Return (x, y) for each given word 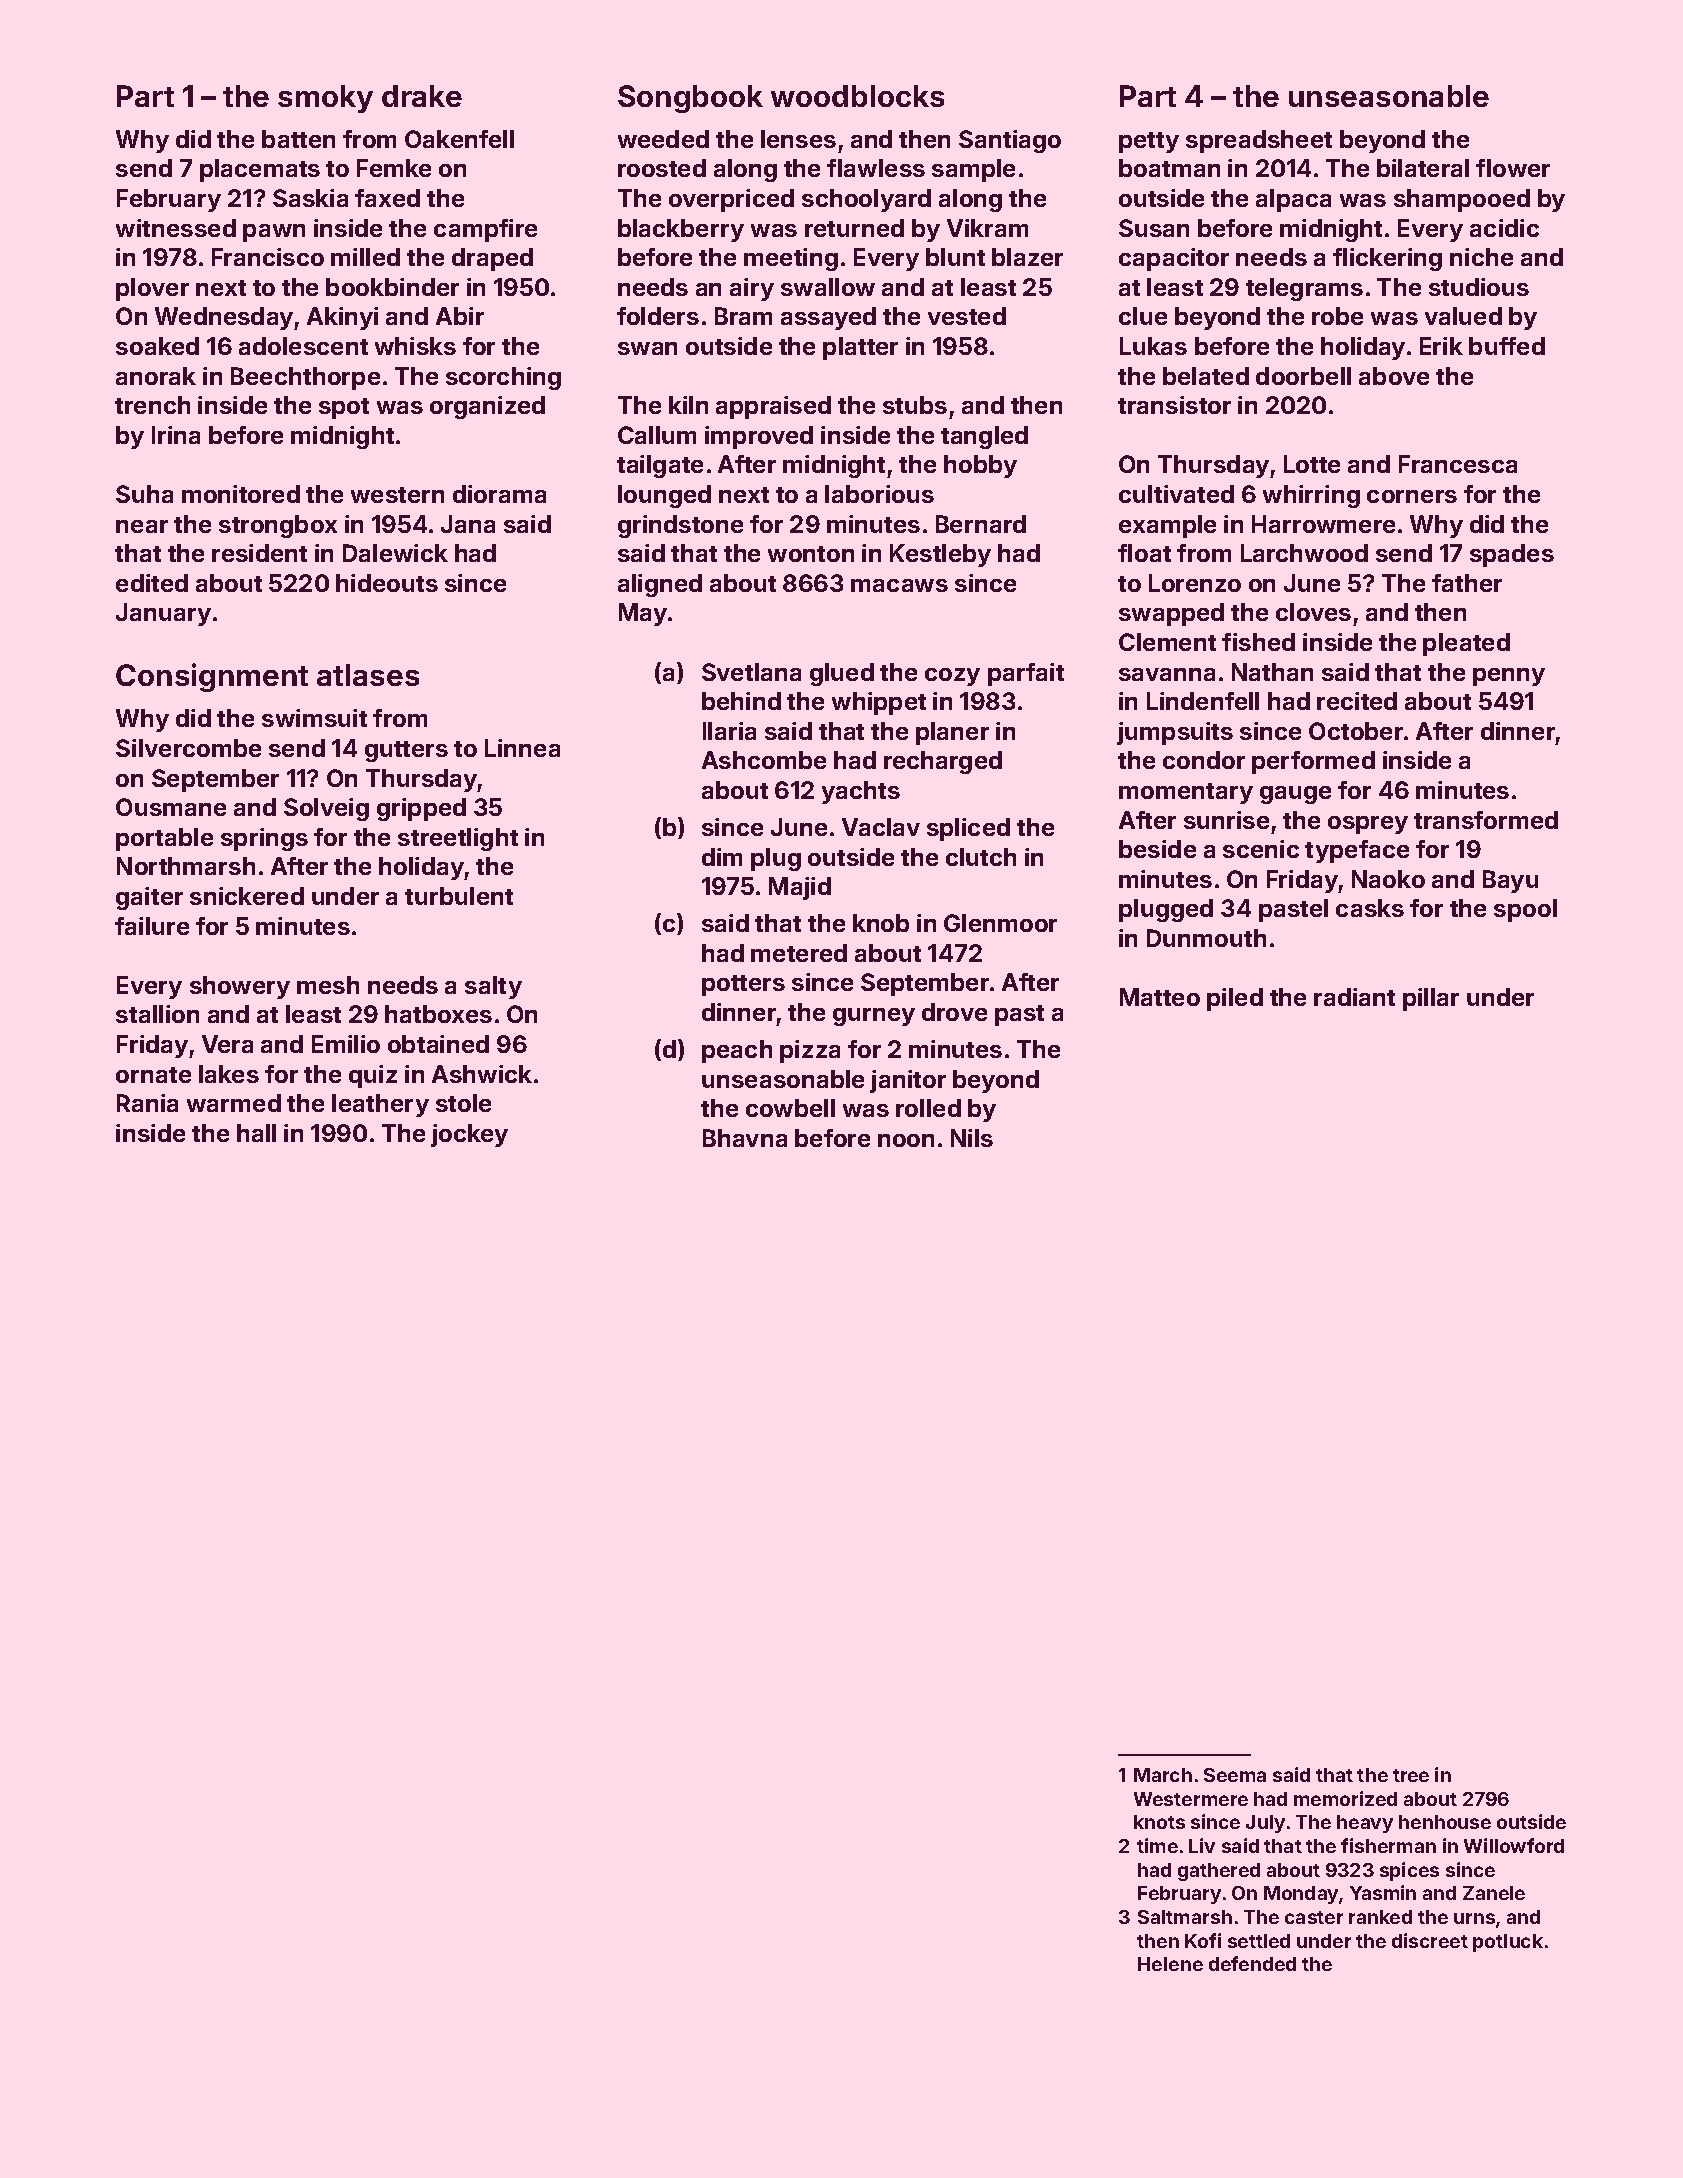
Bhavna (745, 1138)
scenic (1261, 849)
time (1157, 1845)
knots (1159, 1822)
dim (722, 857)
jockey (469, 1135)
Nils (972, 1138)
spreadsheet (1259, 141)
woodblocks (857, 96)
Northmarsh (186, 866)
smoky (325, 99)
